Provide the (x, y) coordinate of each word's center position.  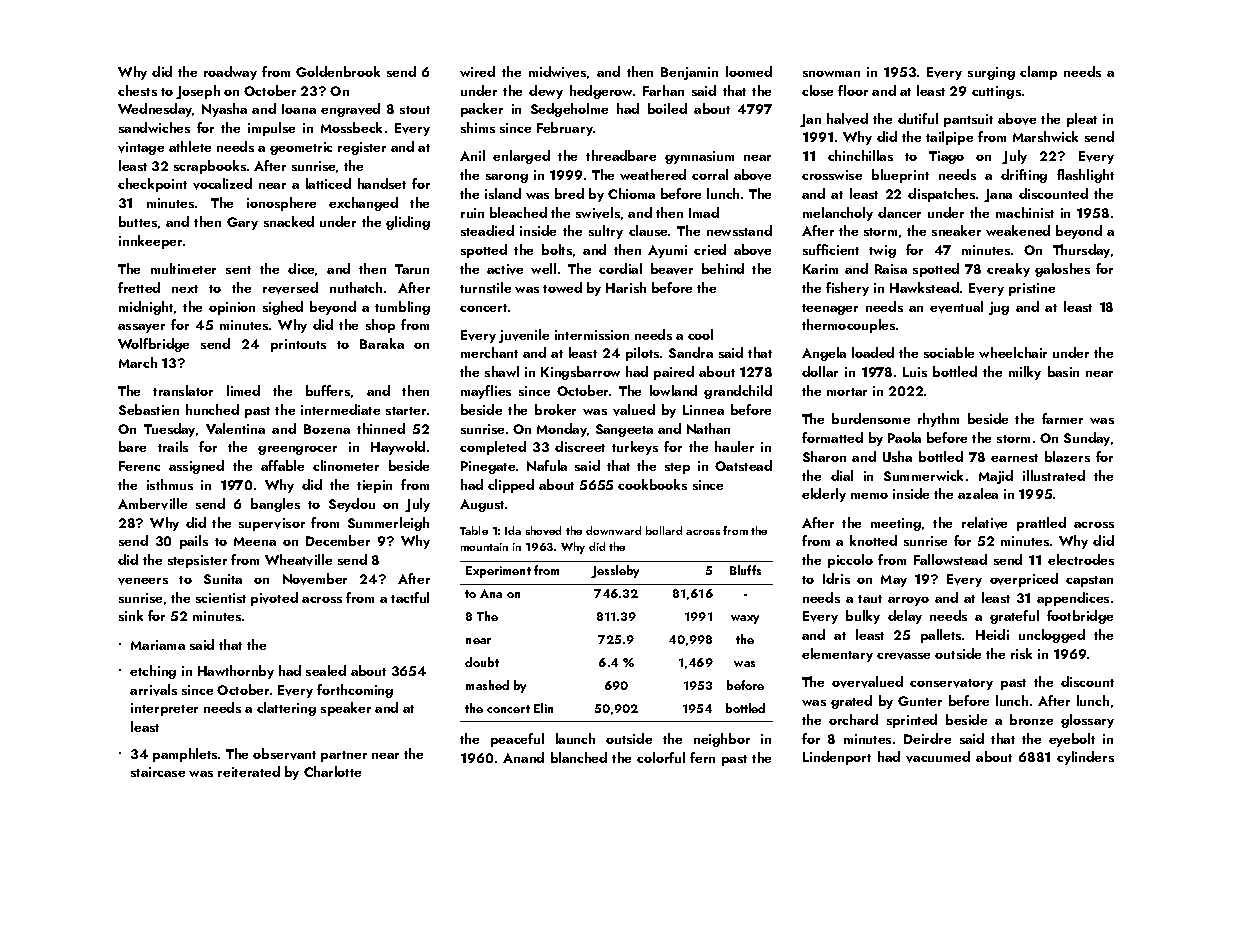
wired (477, 71)
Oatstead (743, 465)
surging (991, 73)
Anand (523, 757)
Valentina (235, 428)
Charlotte (332, 771)
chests (137, 90)
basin (1063, 371)
